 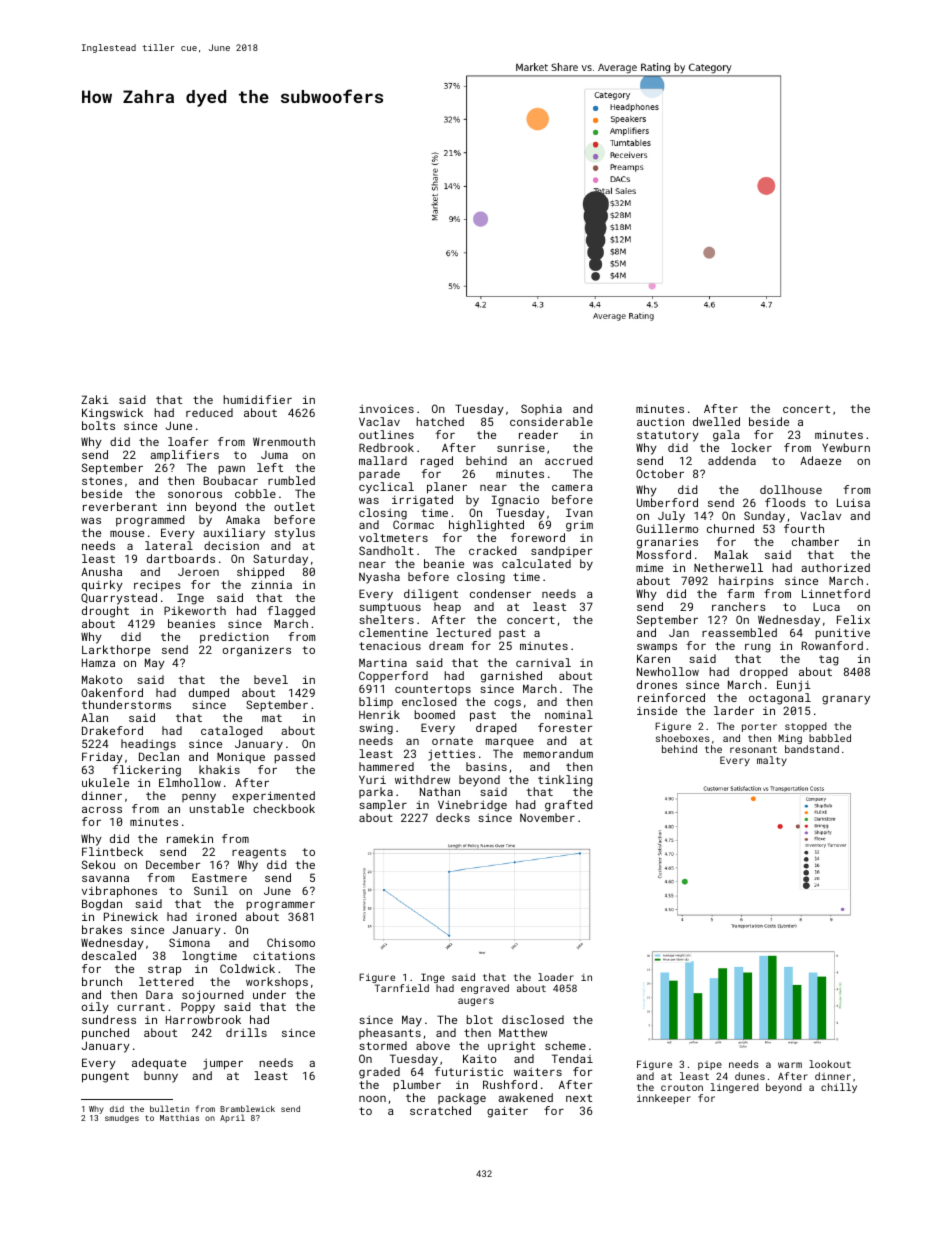 What do you see at coordinates (556, 977) in the page?
I see `loader` at bounding box center [556, 977].
